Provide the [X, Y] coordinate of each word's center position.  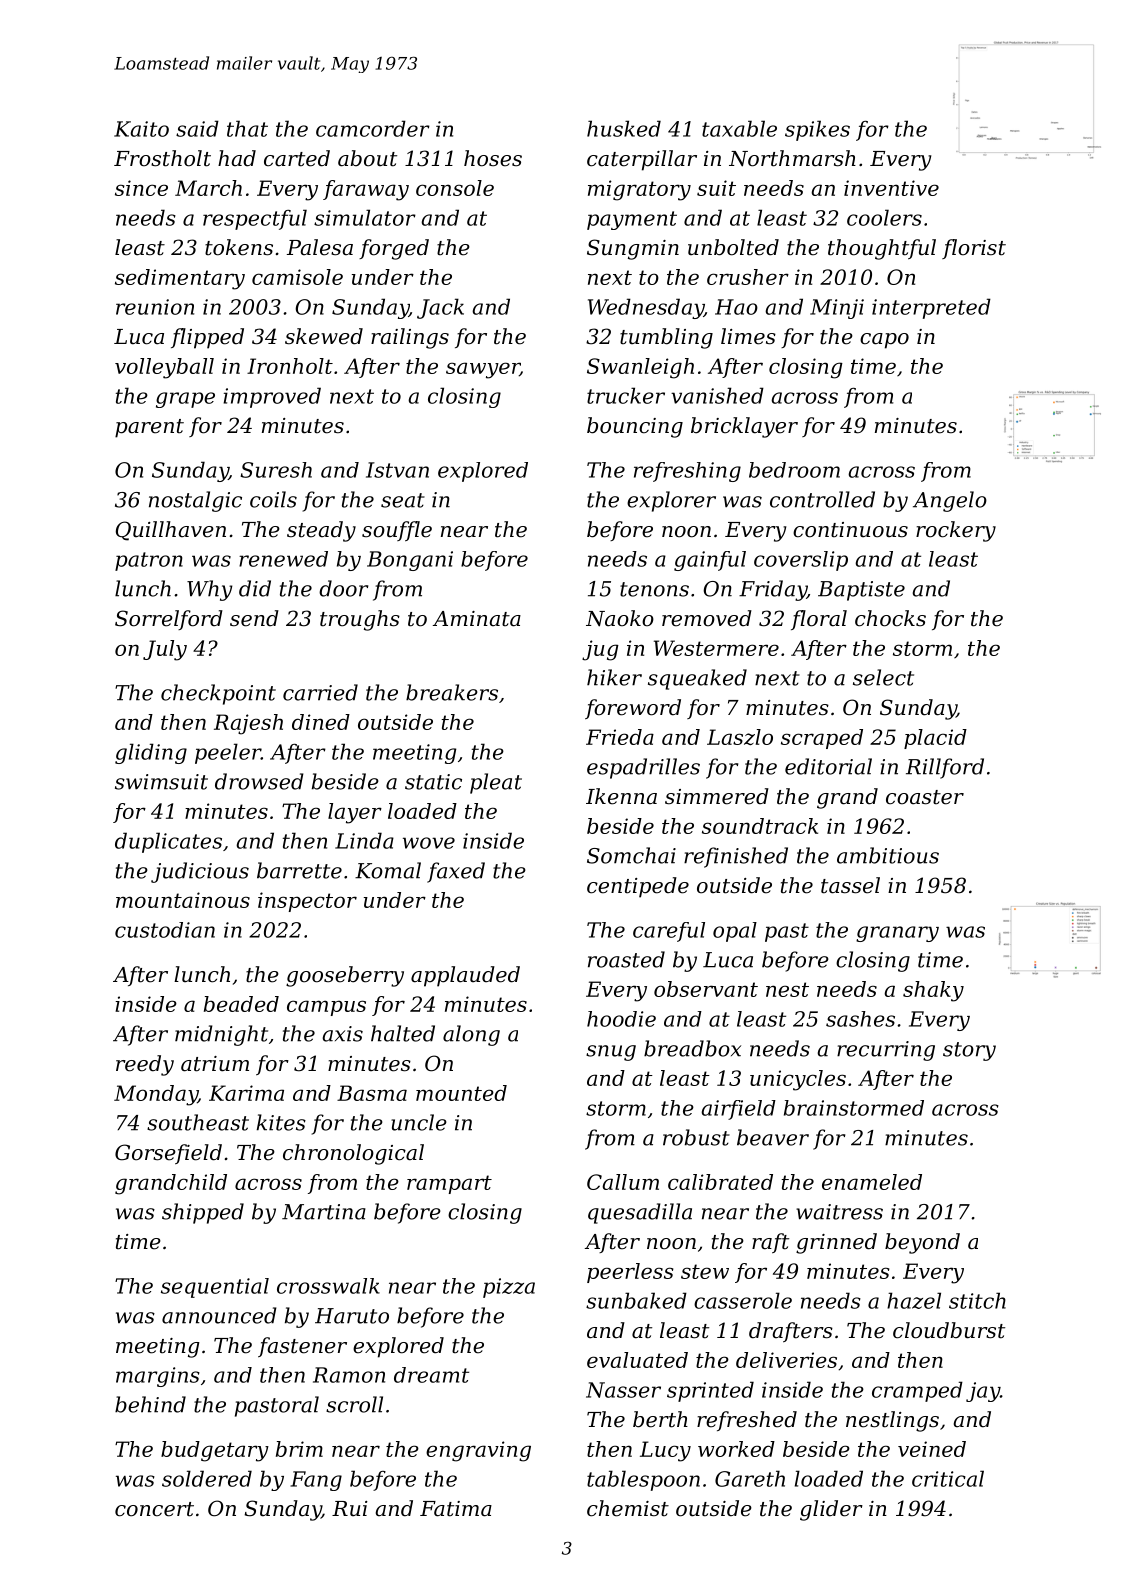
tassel [850, 885]
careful [669, 932]
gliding [151, 753]
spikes [817, 130]
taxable [739, 128]
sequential [215, 1288]
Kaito [141, 129]
